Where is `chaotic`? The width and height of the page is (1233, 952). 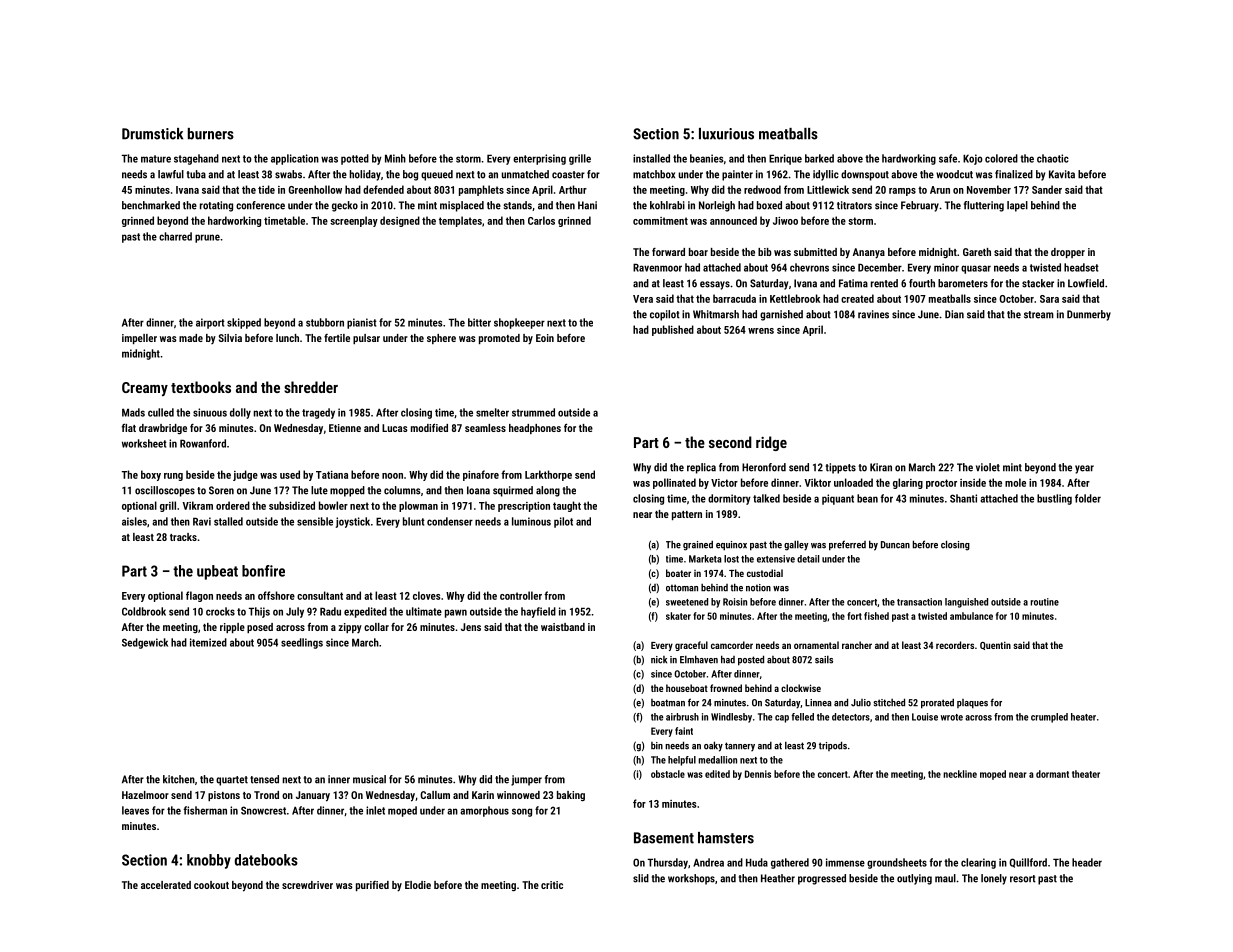 chaotic is located at coordinates (1053, 158).
